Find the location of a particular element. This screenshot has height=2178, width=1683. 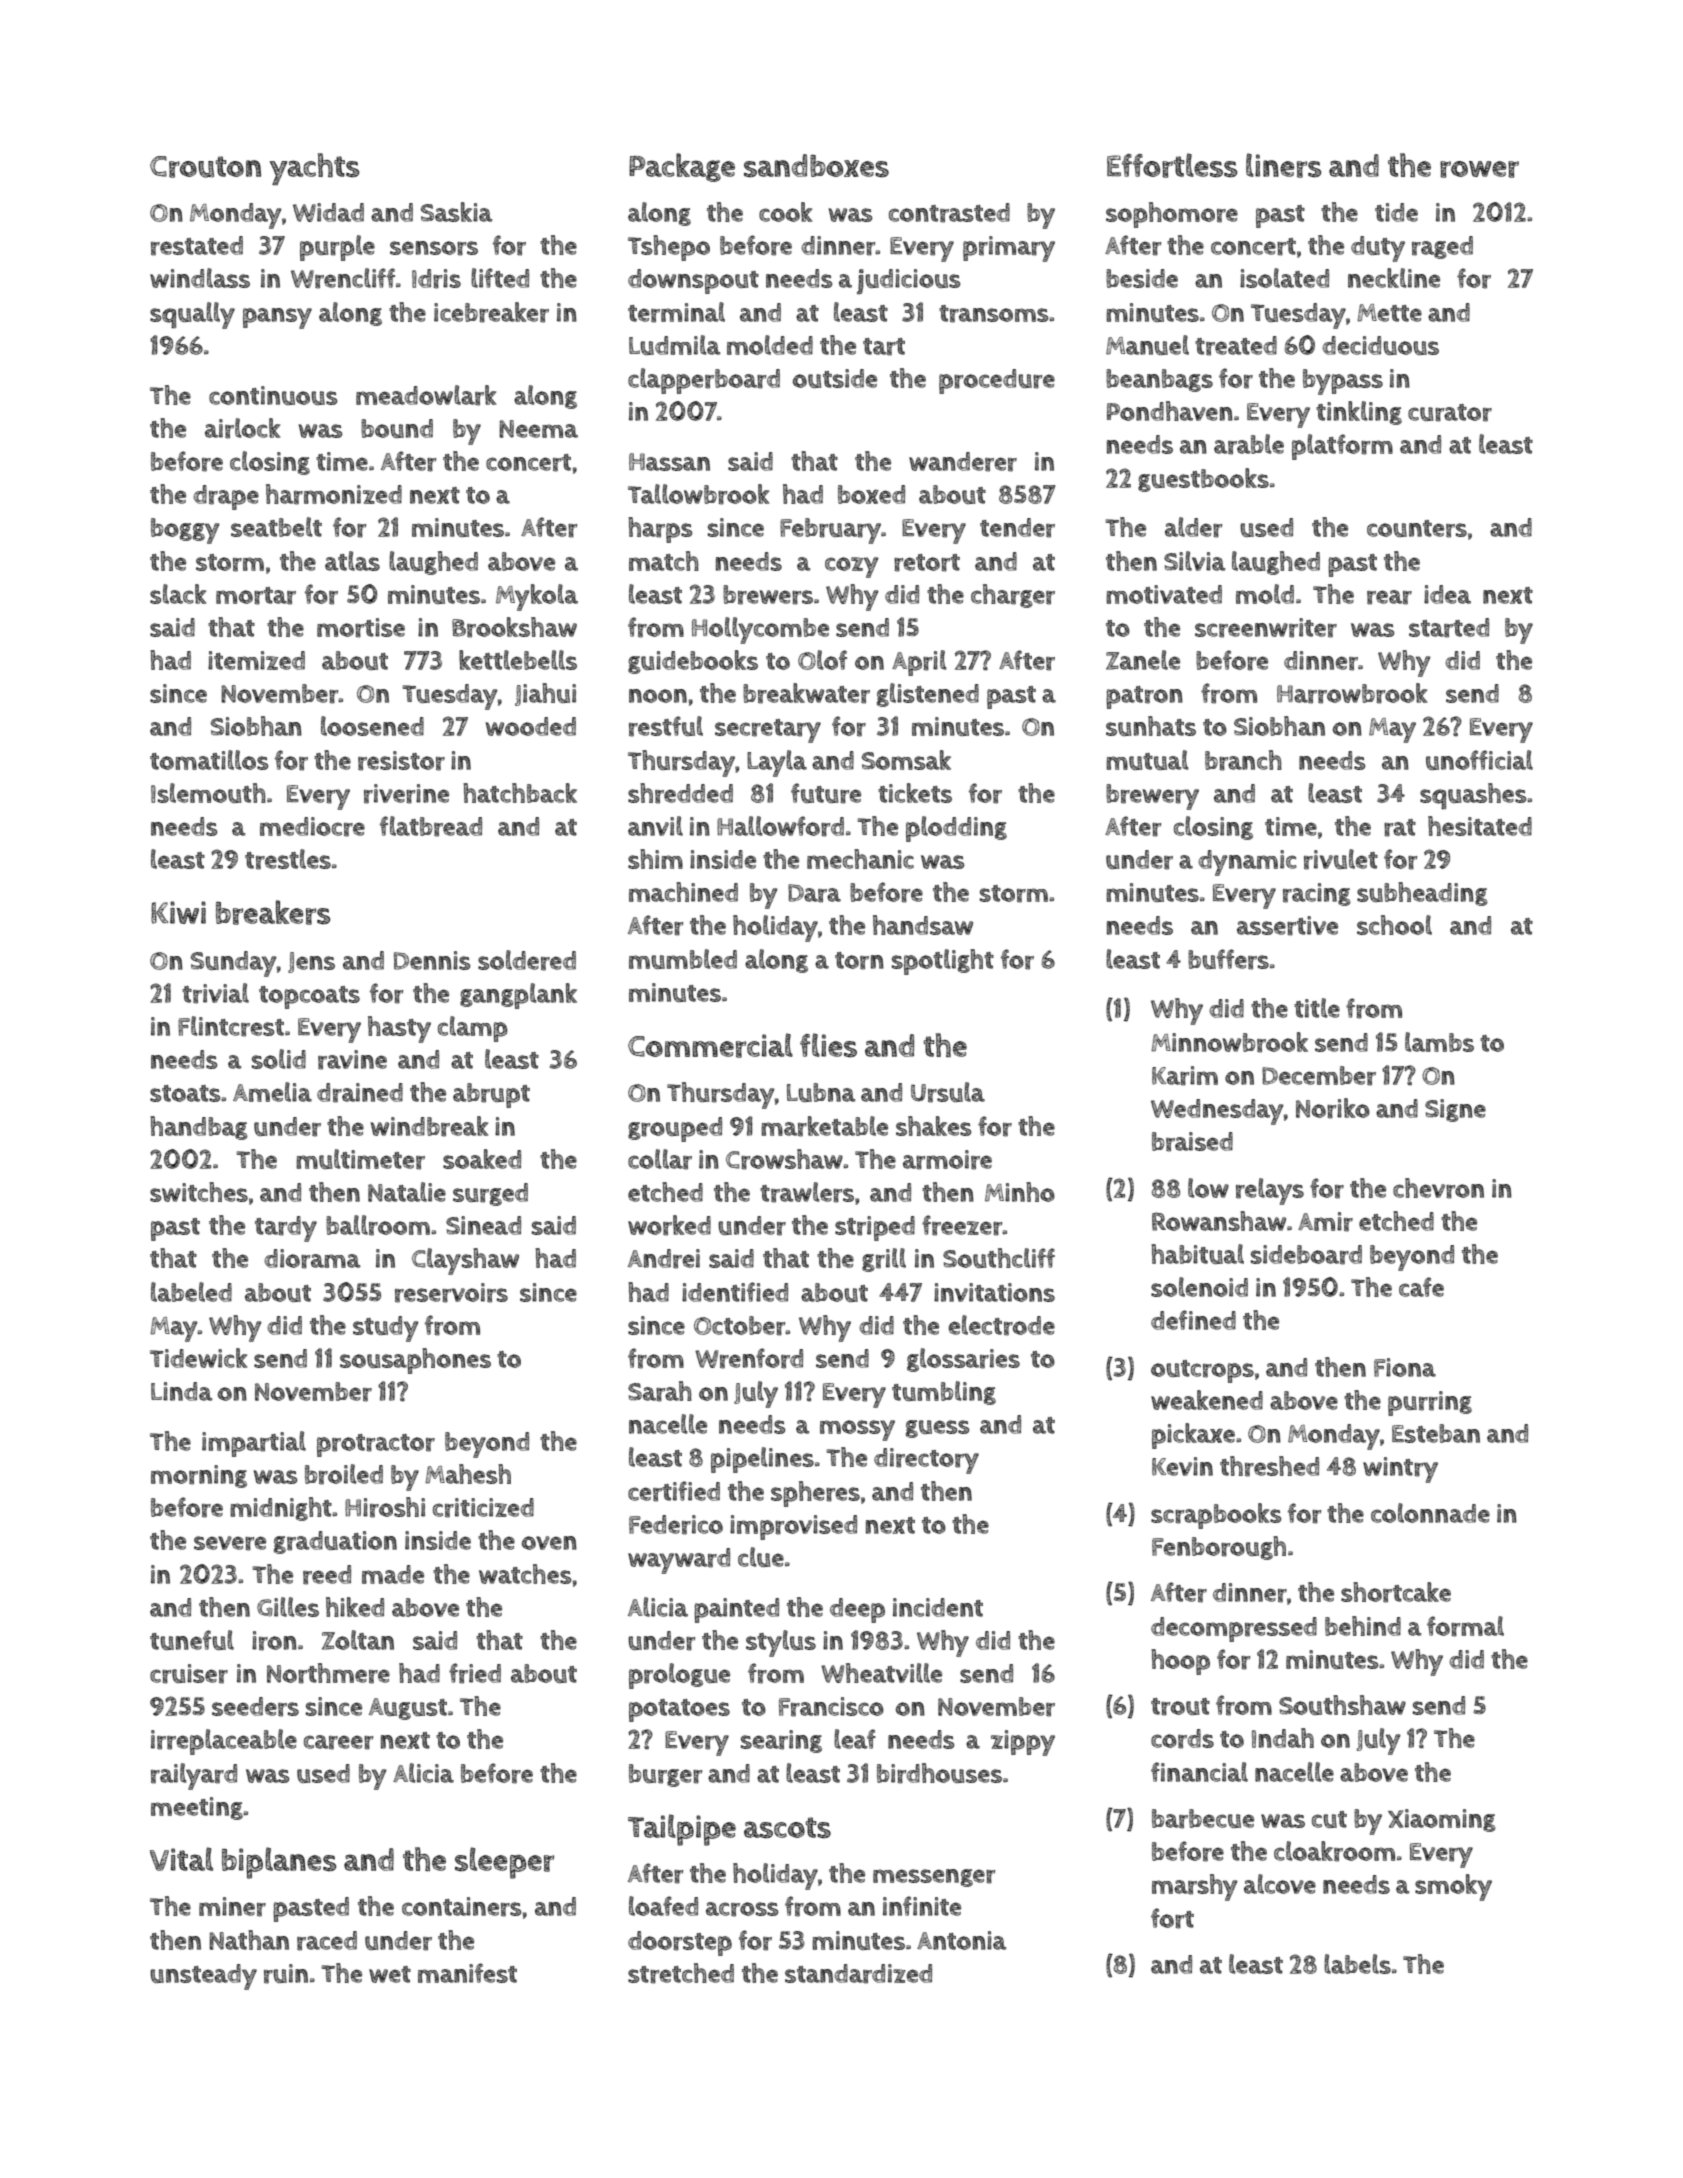

Harrowbrook is located at coordinates (1352, 693).
